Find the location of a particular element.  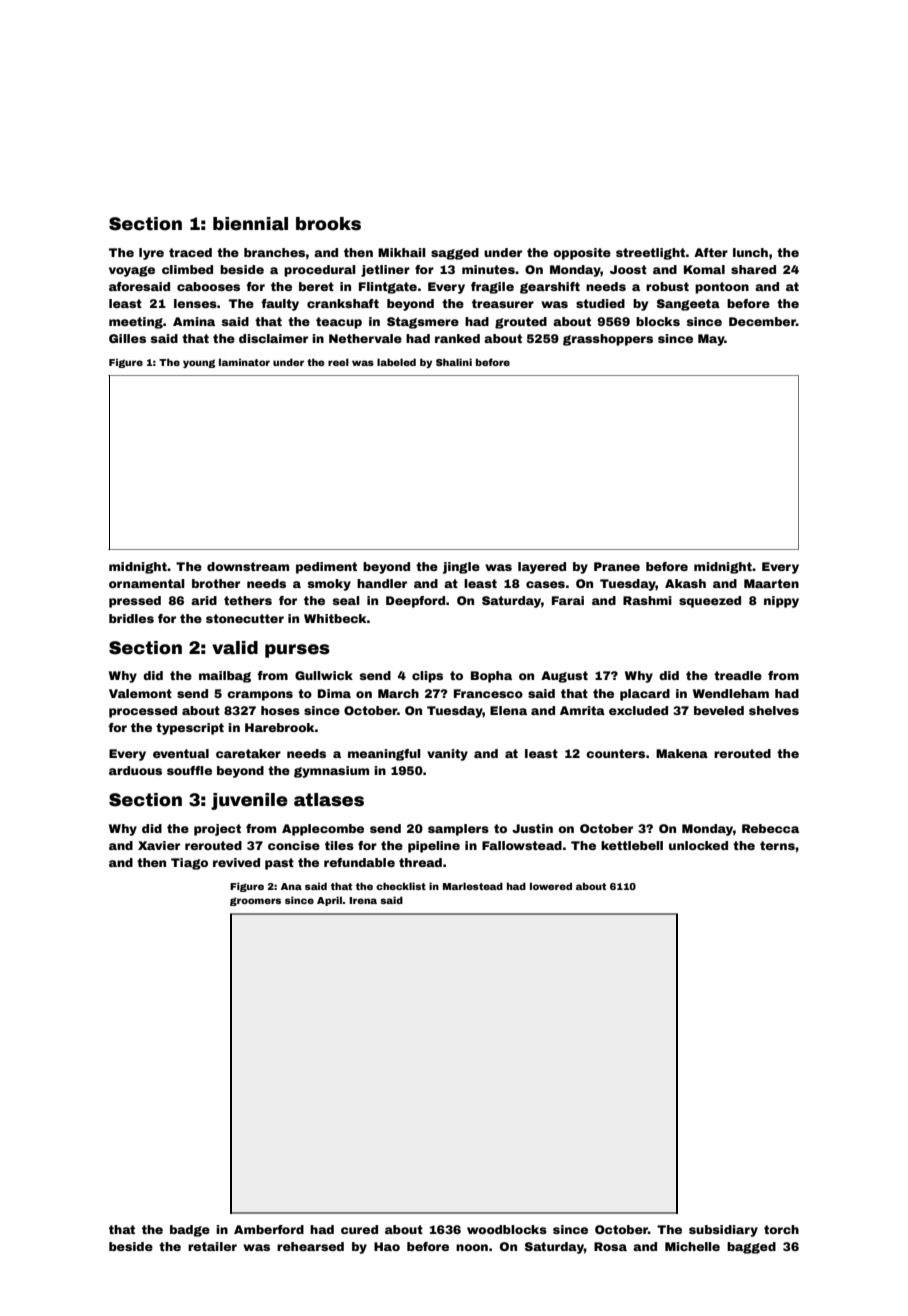

biennial is located at coordinates (250, 224).
